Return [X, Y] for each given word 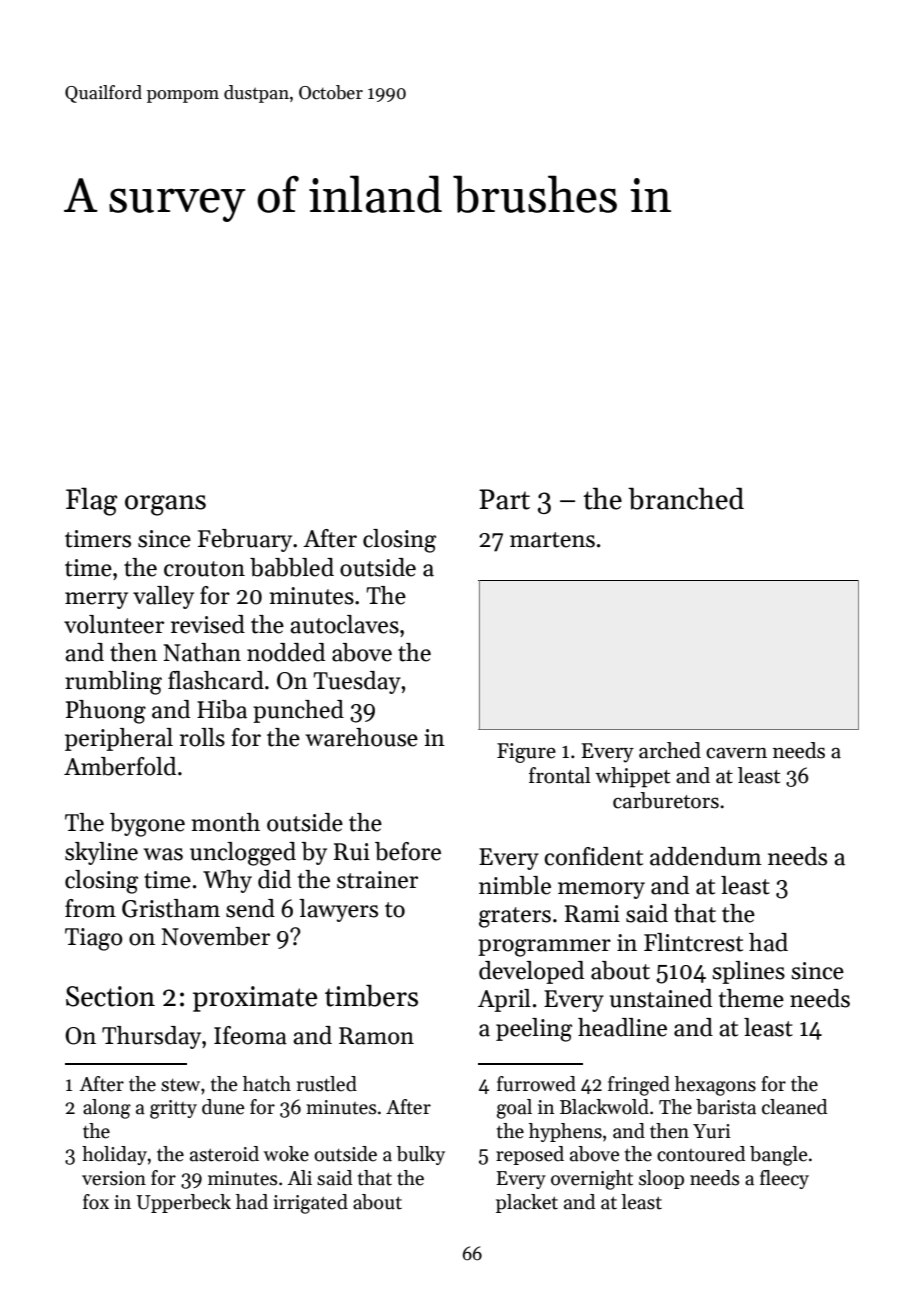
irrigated [310, 1204]
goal [514, 1109]
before [408, 851]
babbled [292, 567]
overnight [592, 1180]
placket [527, 1203]
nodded [286, 652]
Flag [92, 501]
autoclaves [344, 624]
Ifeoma [250, 1035]
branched [686, 498]
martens [552, 540]
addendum [706, 856]
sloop [661, 1179]
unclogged [243, 854]
